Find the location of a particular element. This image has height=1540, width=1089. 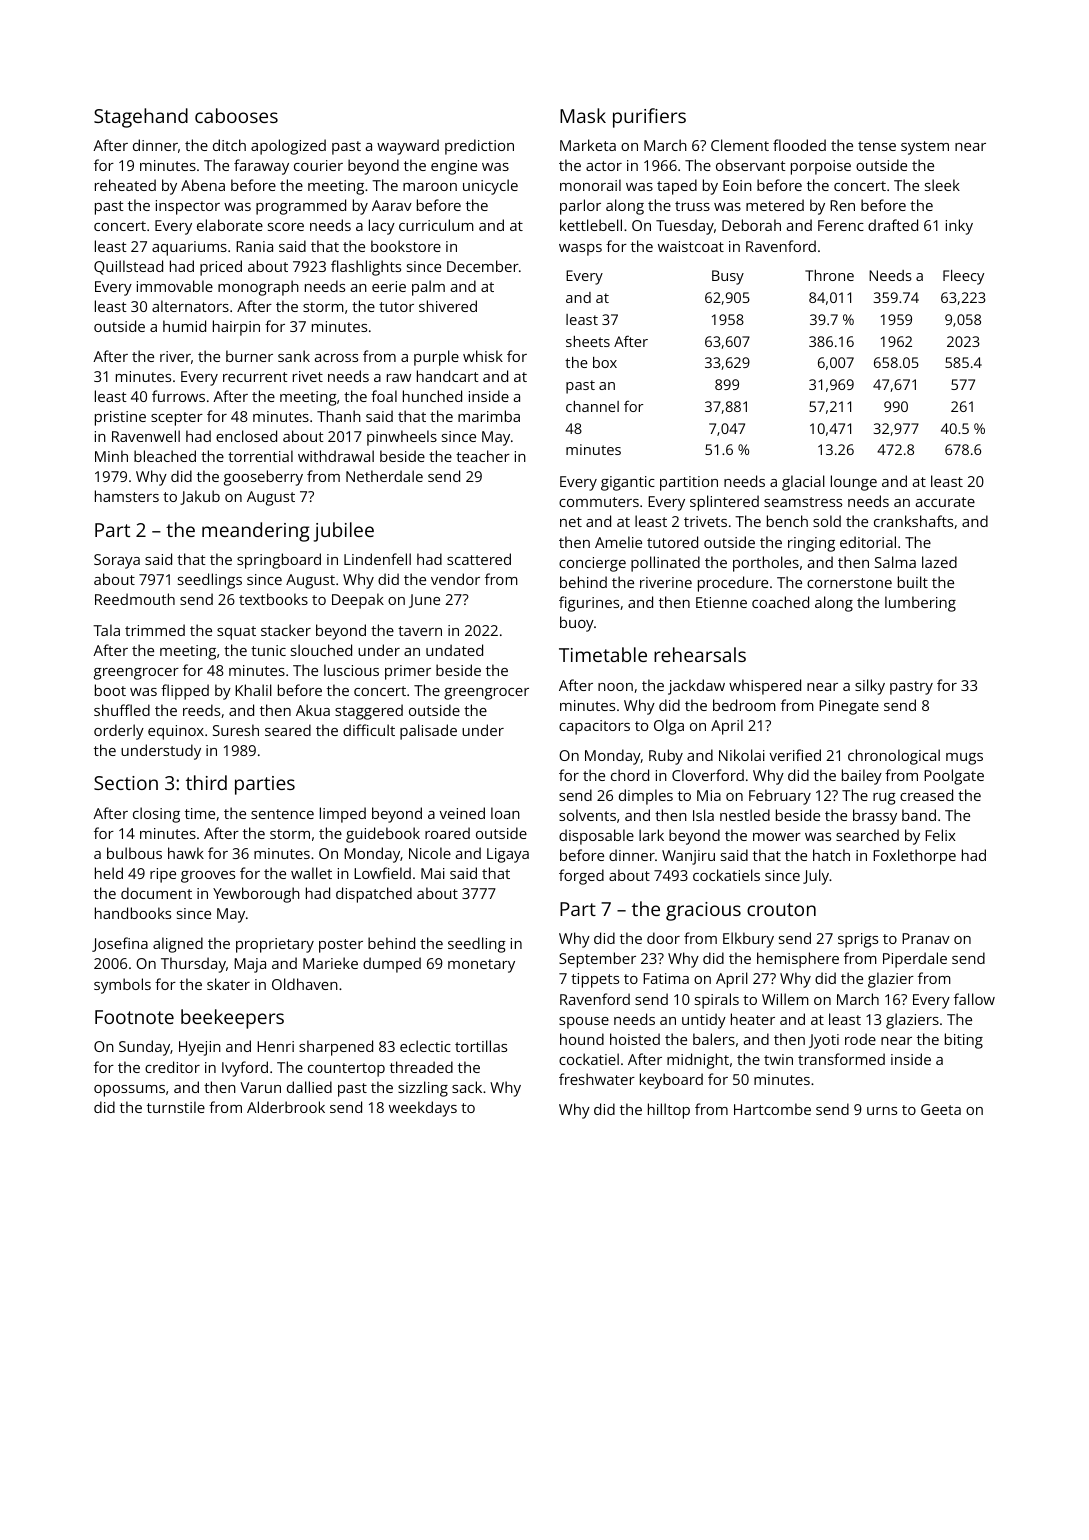

dallied is located at coordinates (309, 1087).
